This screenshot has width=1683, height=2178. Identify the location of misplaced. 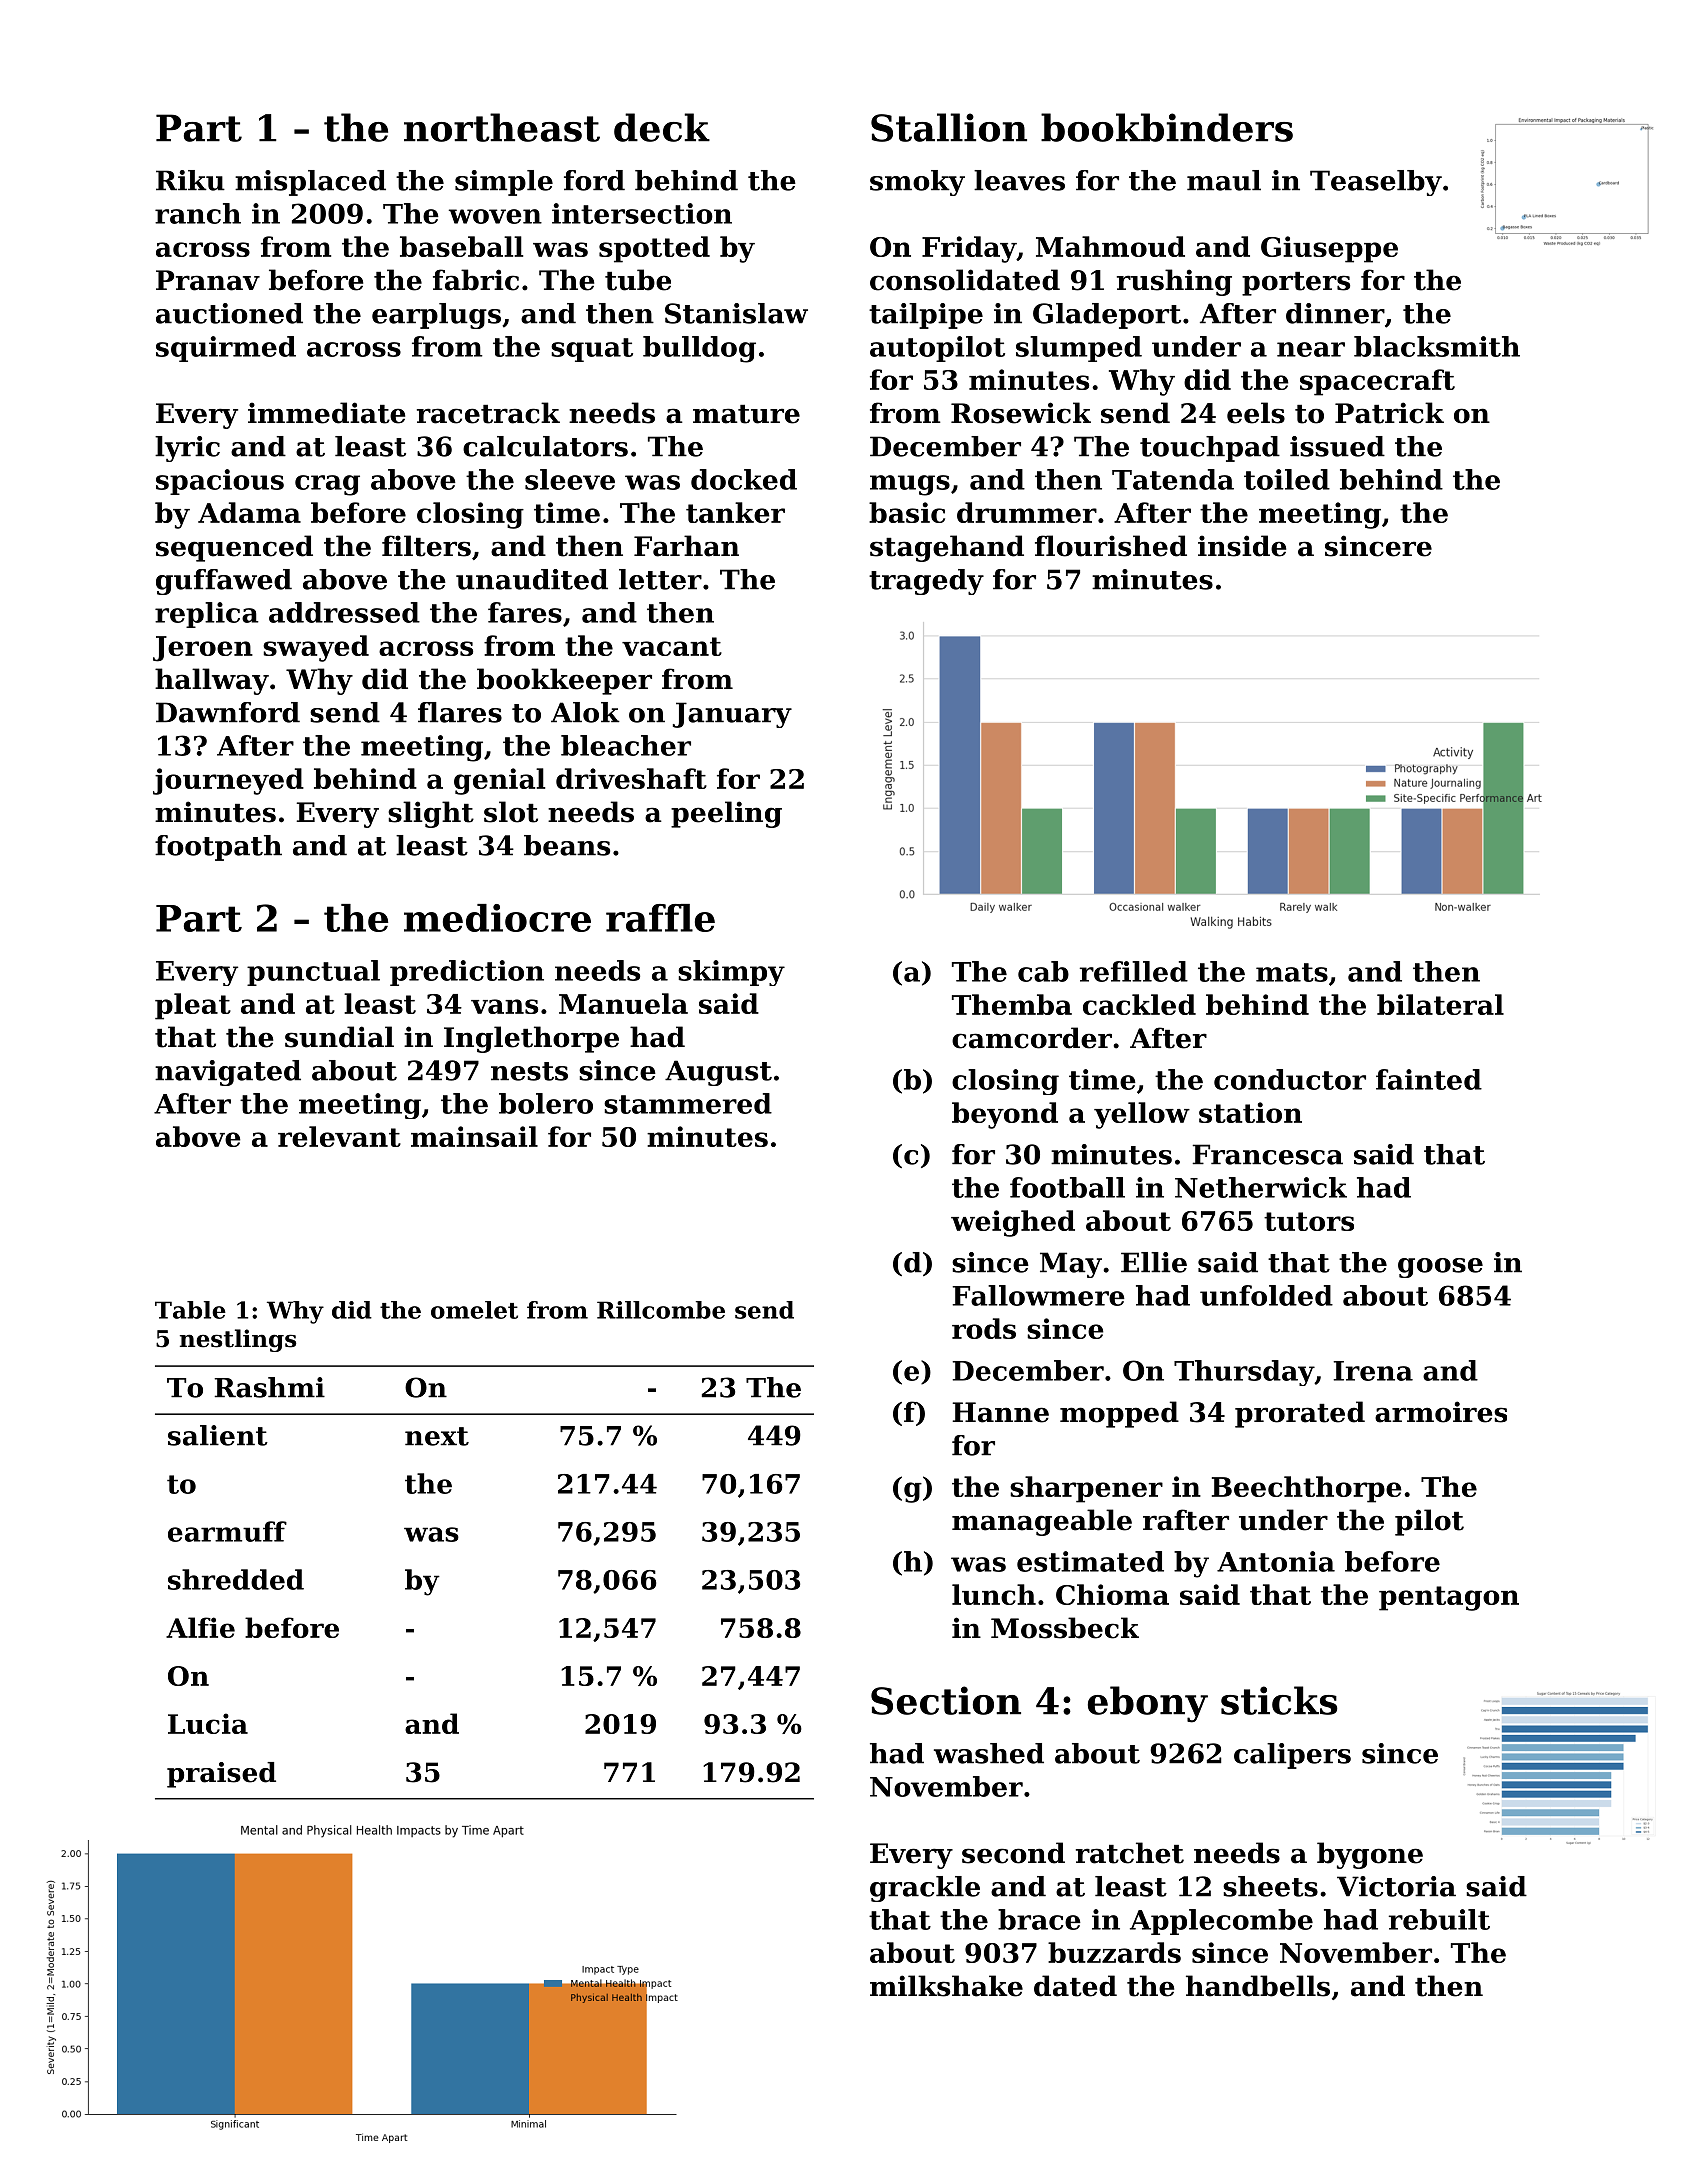
(310, 183).
